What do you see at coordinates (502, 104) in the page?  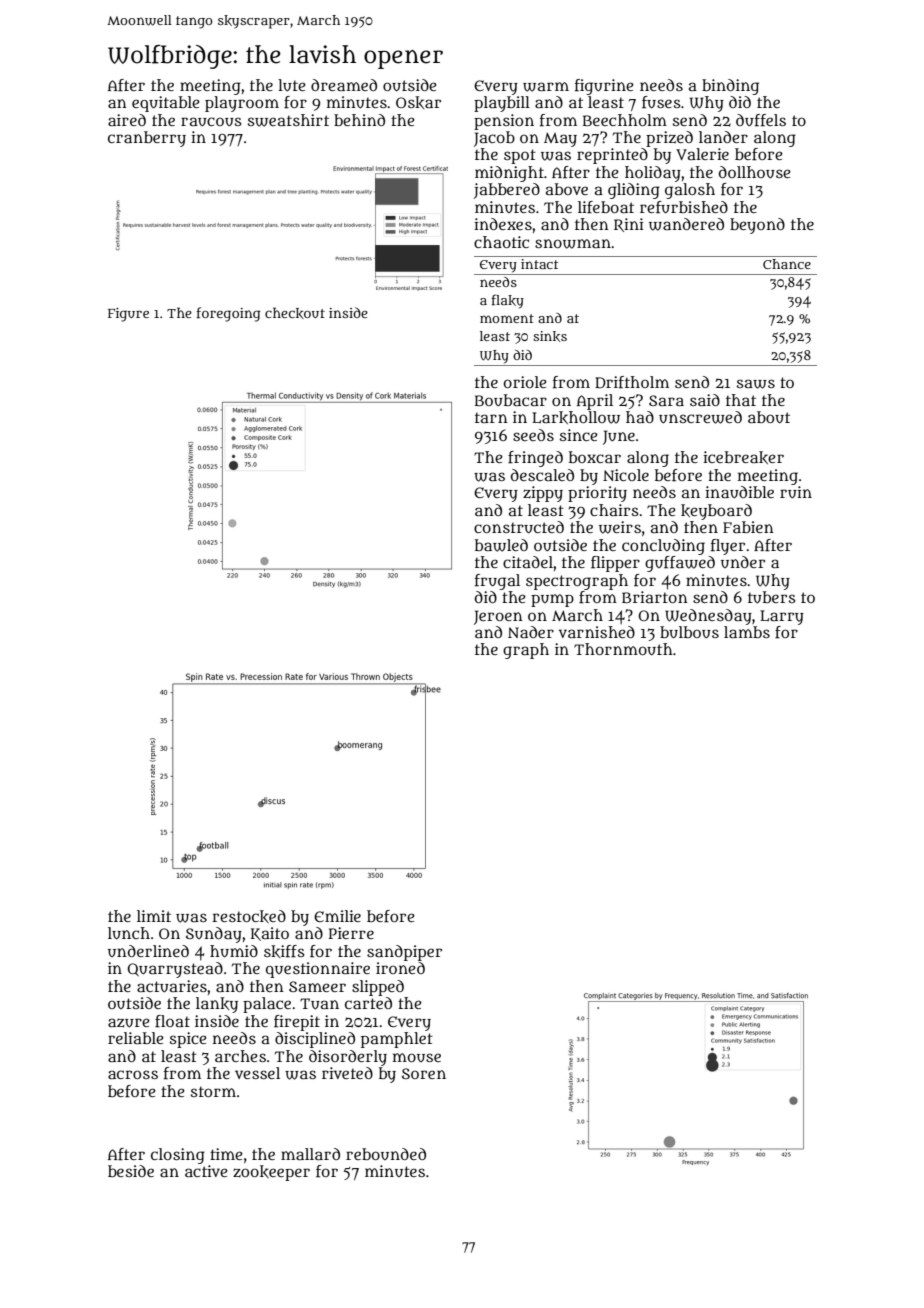 I see `playbill` at bounding box center [502, 104].
